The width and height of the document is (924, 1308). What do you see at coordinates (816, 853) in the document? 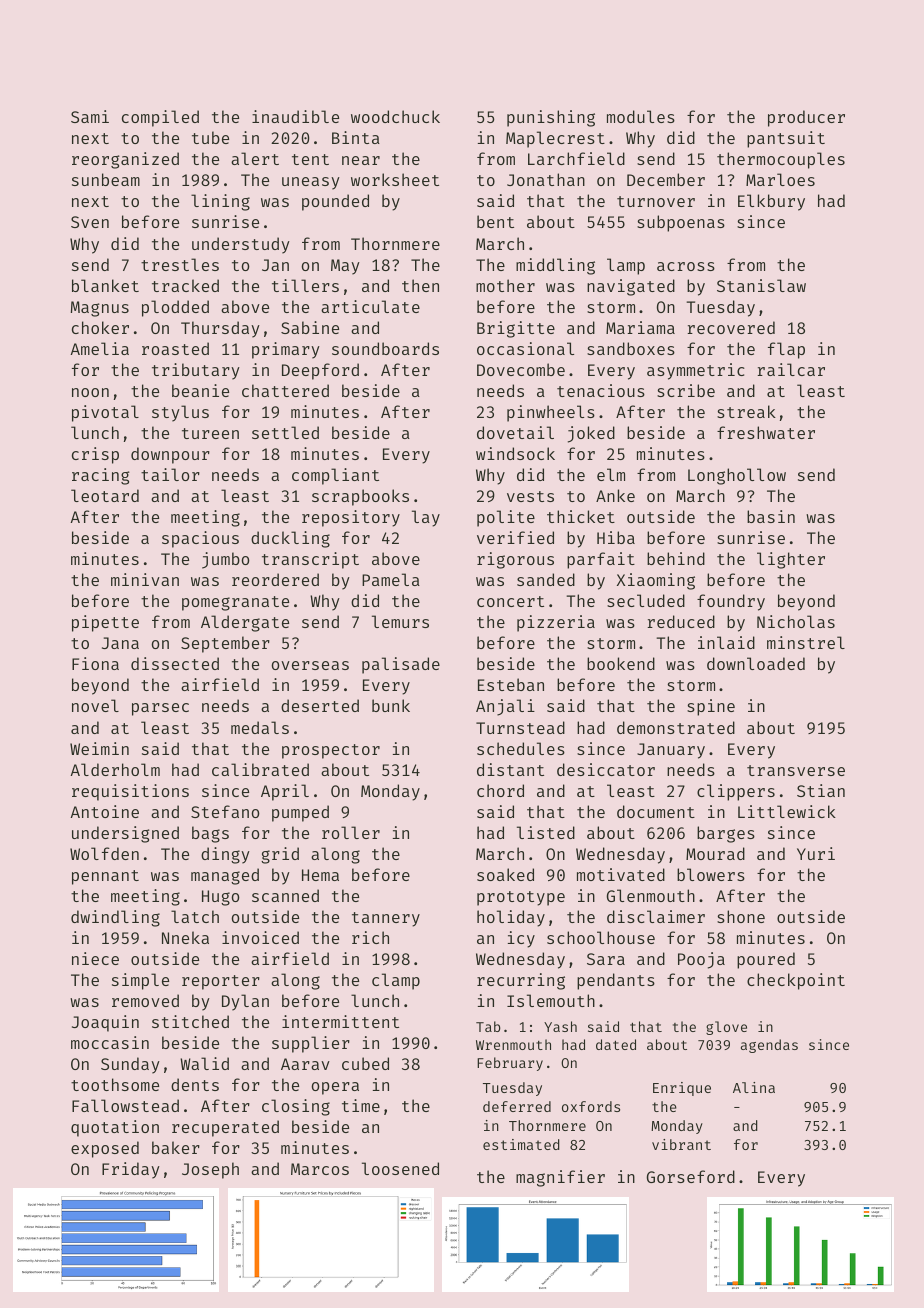
I see `Yuri` at bounding box center [816, 853].
